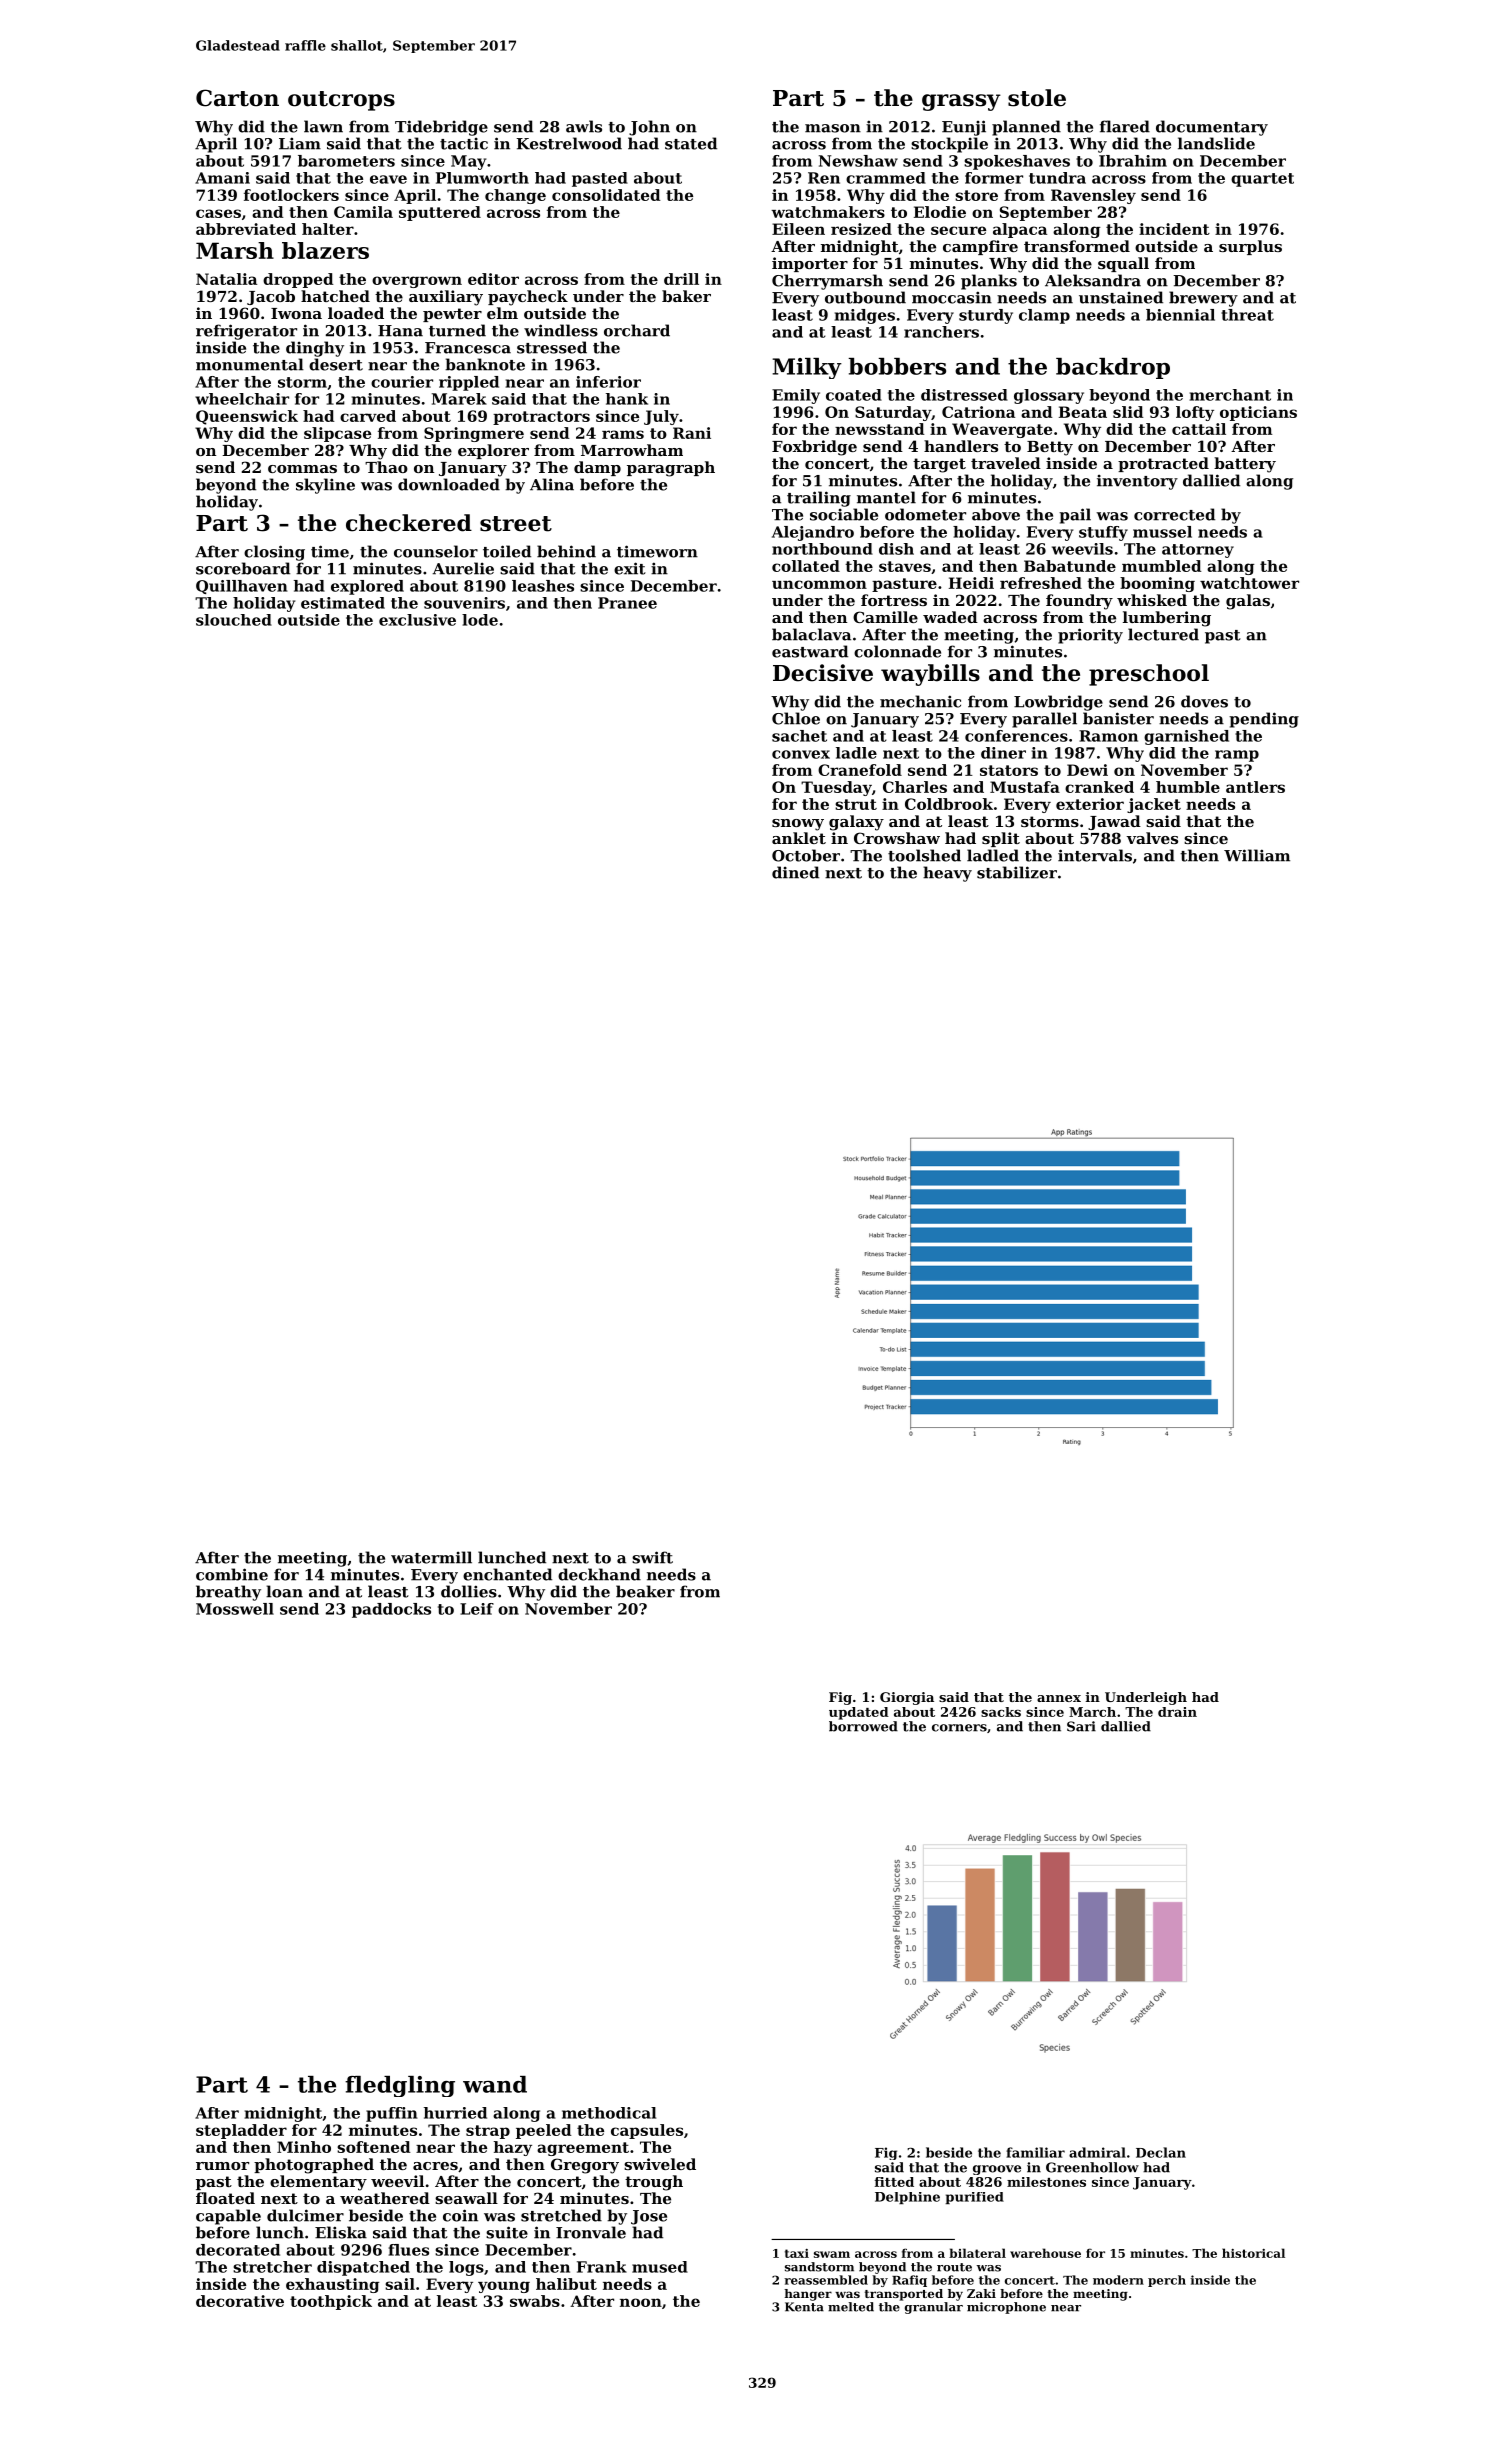 This document has height=2464, width=1496. What do you see at coordinates (859, 1713) in the document?
I see `updated` at bounding box center [859, 1713].
